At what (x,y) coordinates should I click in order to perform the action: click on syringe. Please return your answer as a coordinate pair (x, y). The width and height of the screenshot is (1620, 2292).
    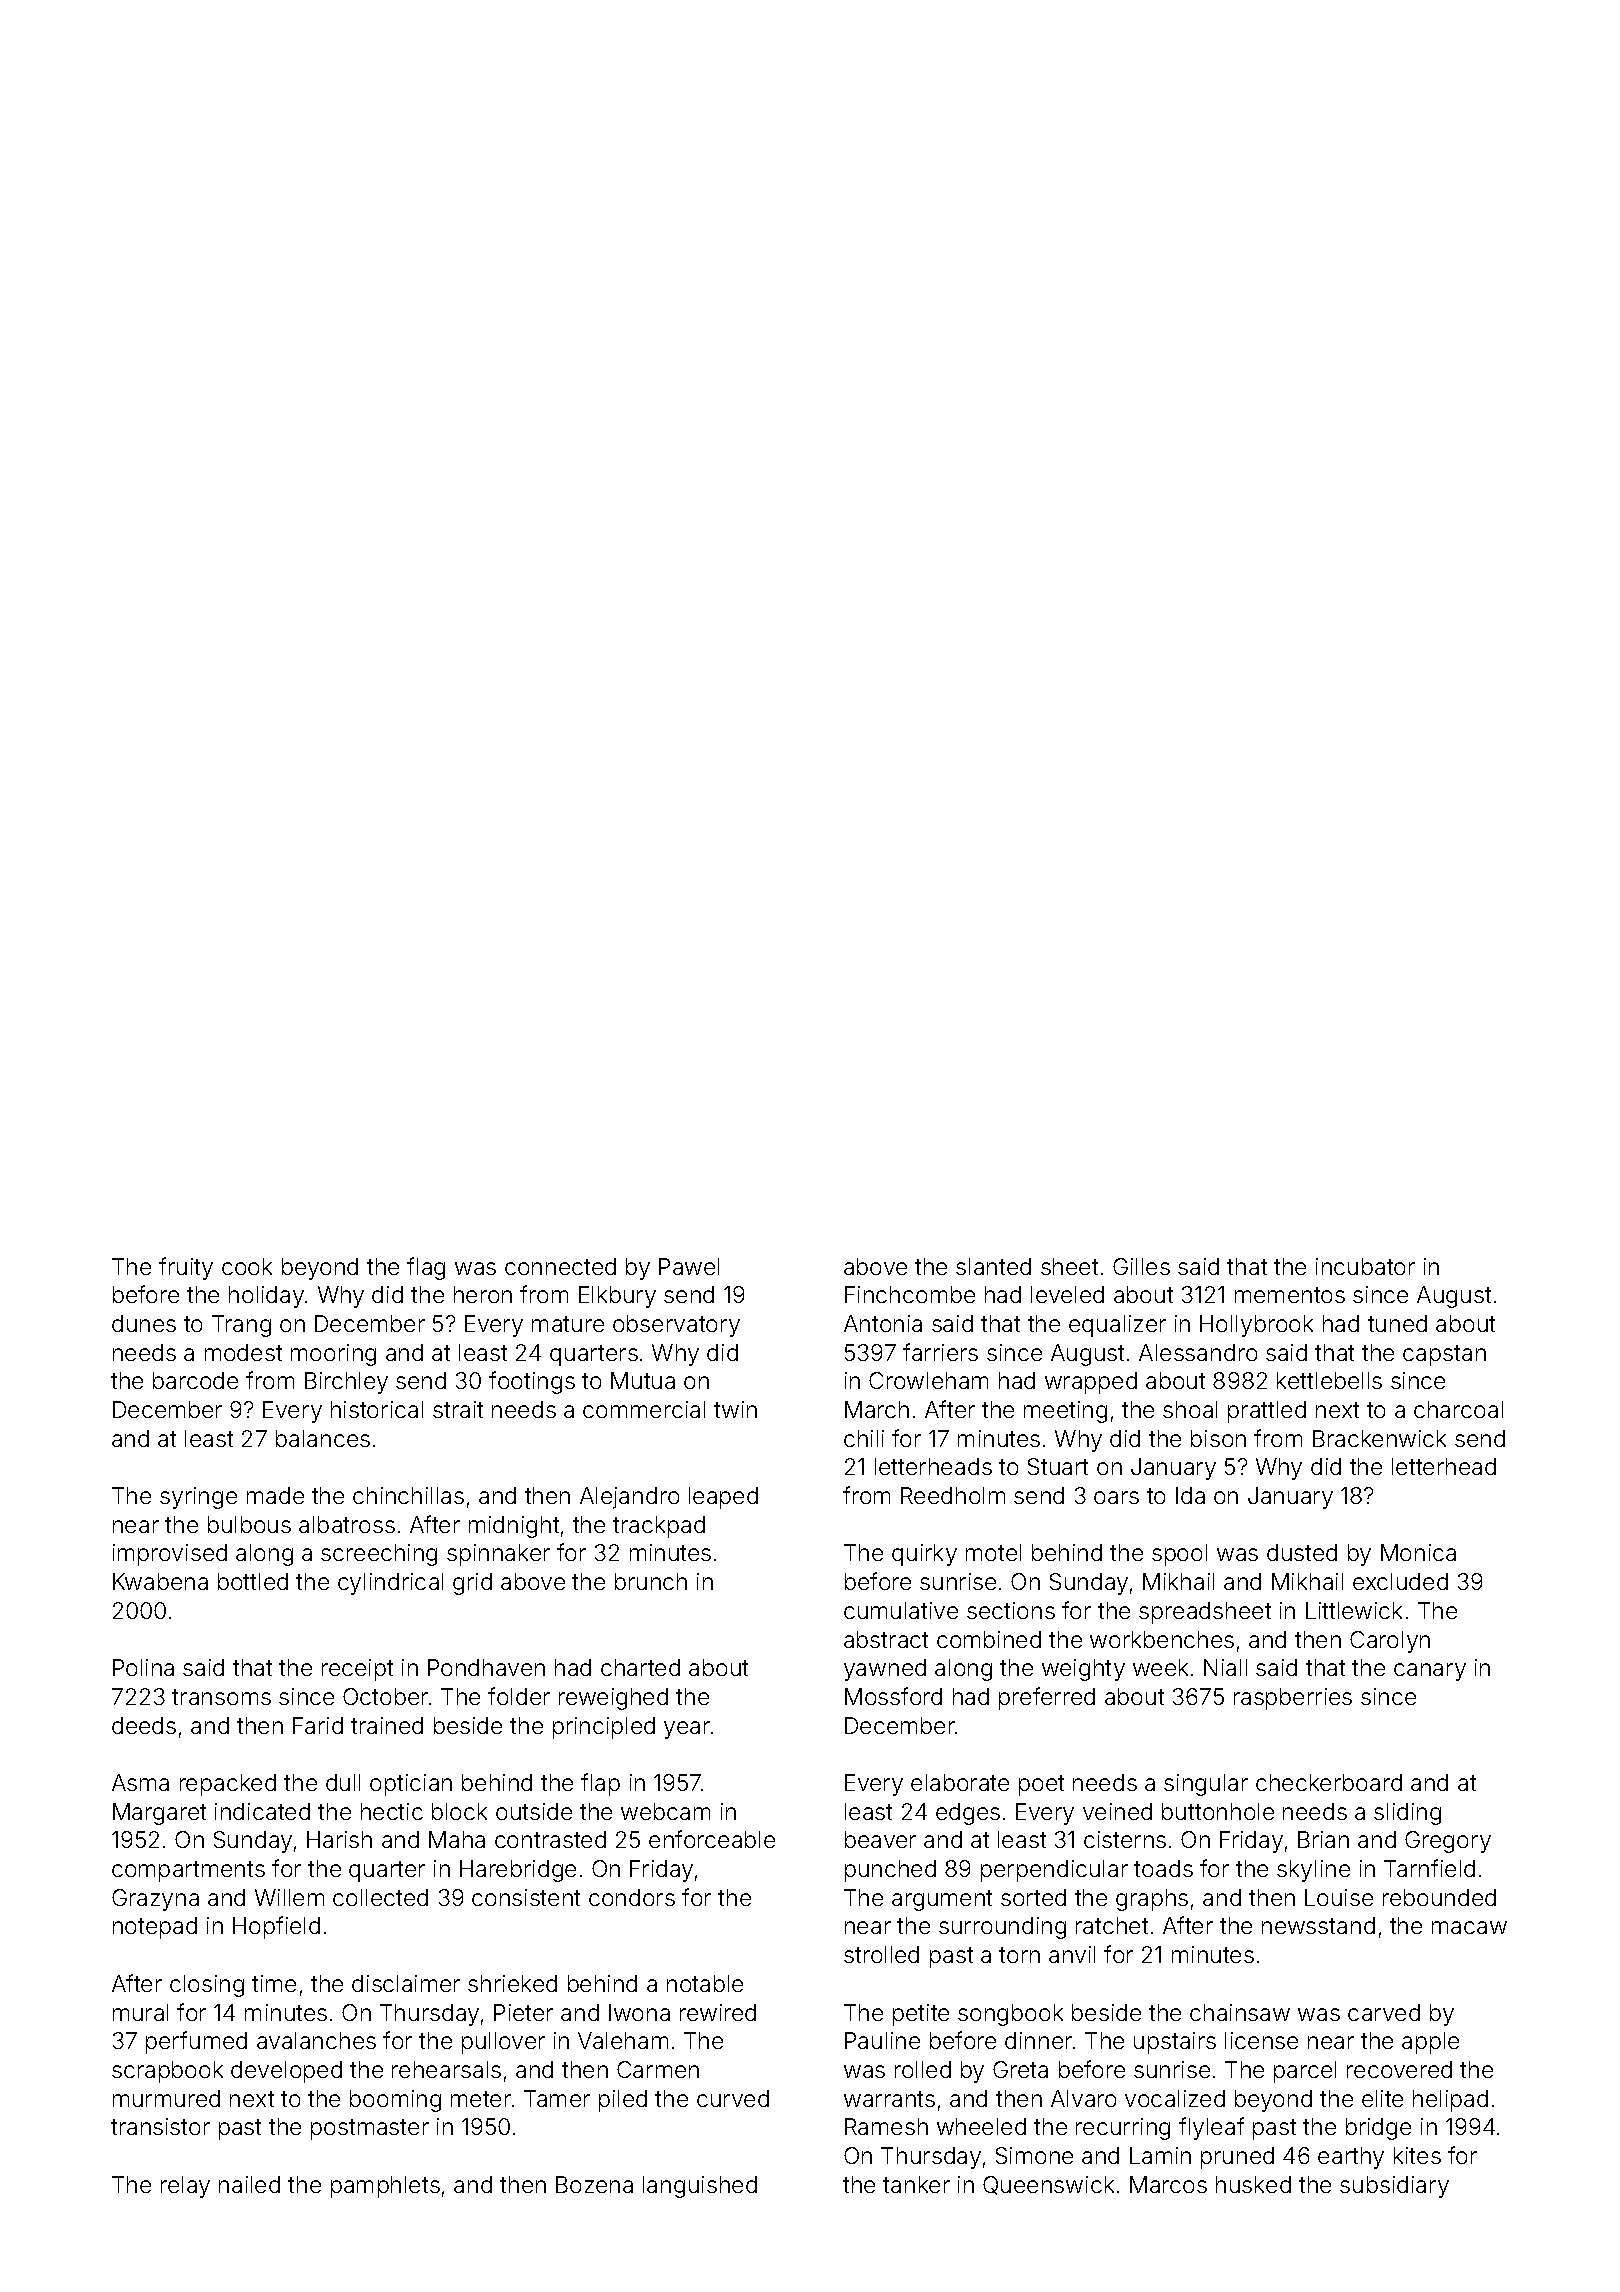
    Looking at the image, I should click on (198, 1498).
